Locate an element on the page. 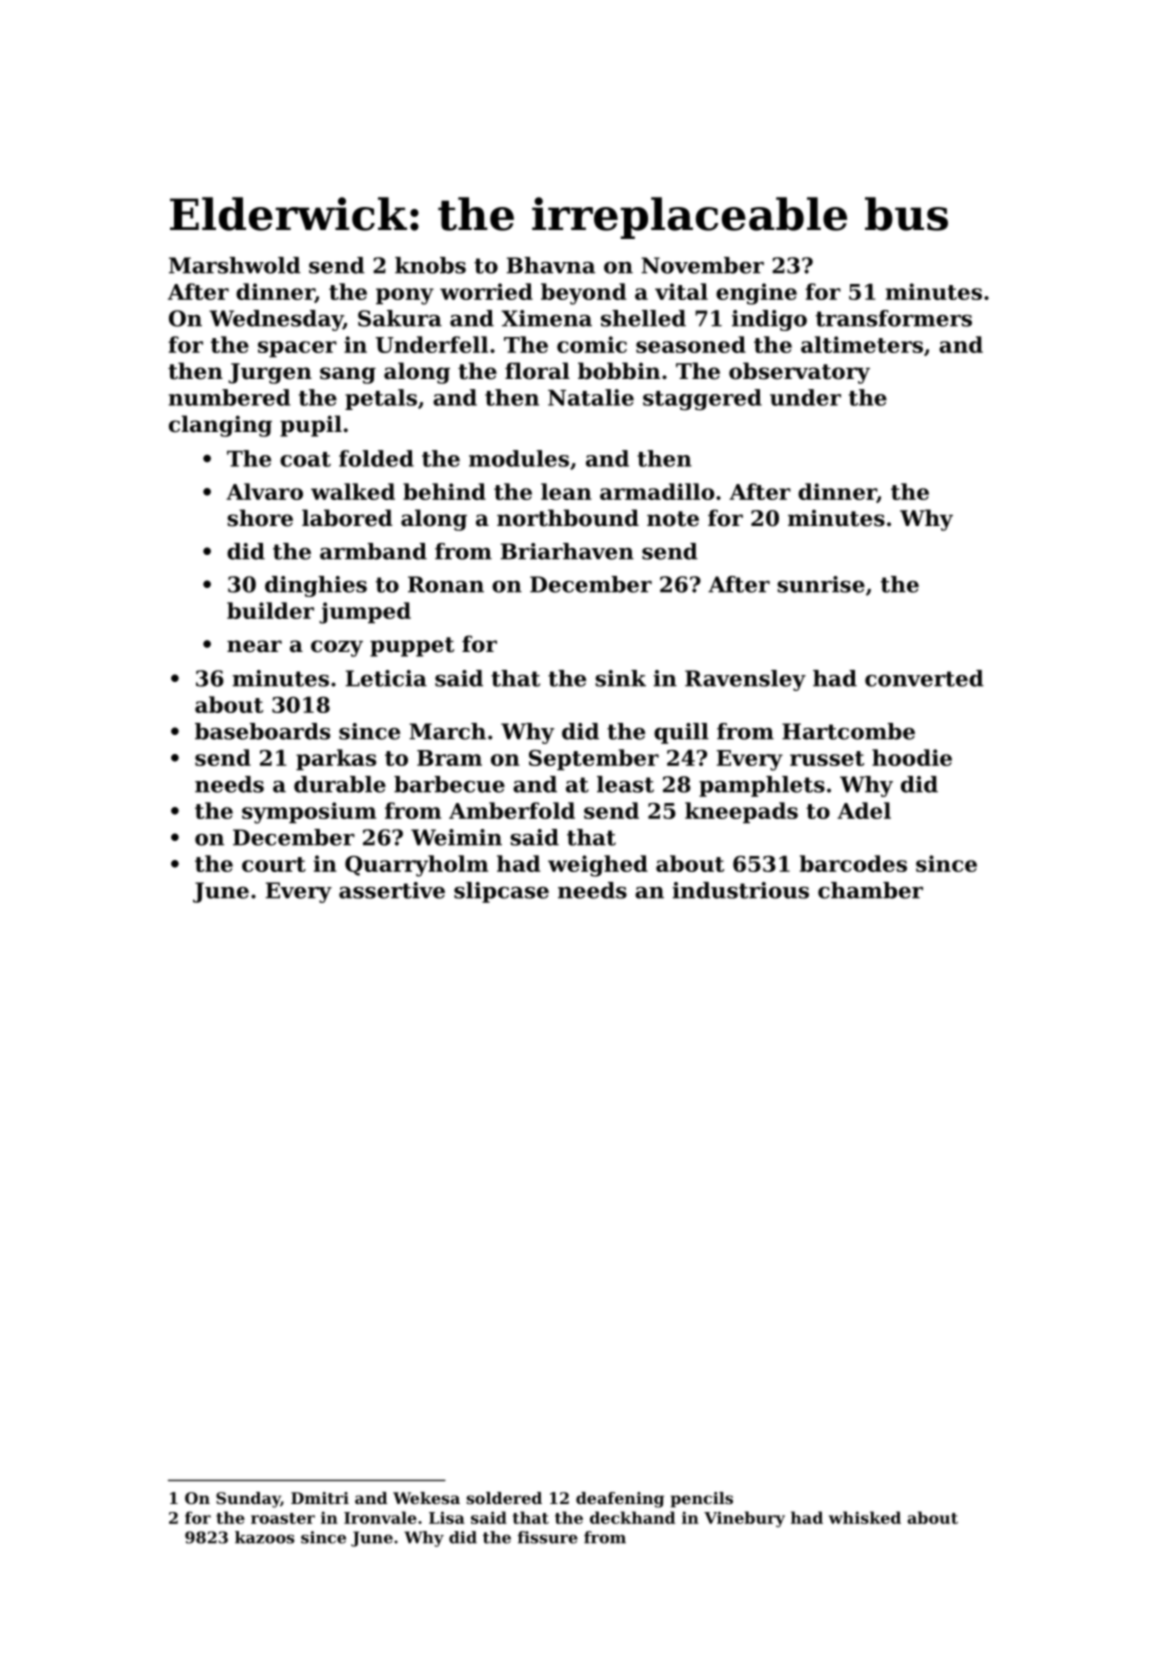 Image resolution: width=1165 pixels, height=1654 pixels. weighed is located at coordinates (598, 866).
